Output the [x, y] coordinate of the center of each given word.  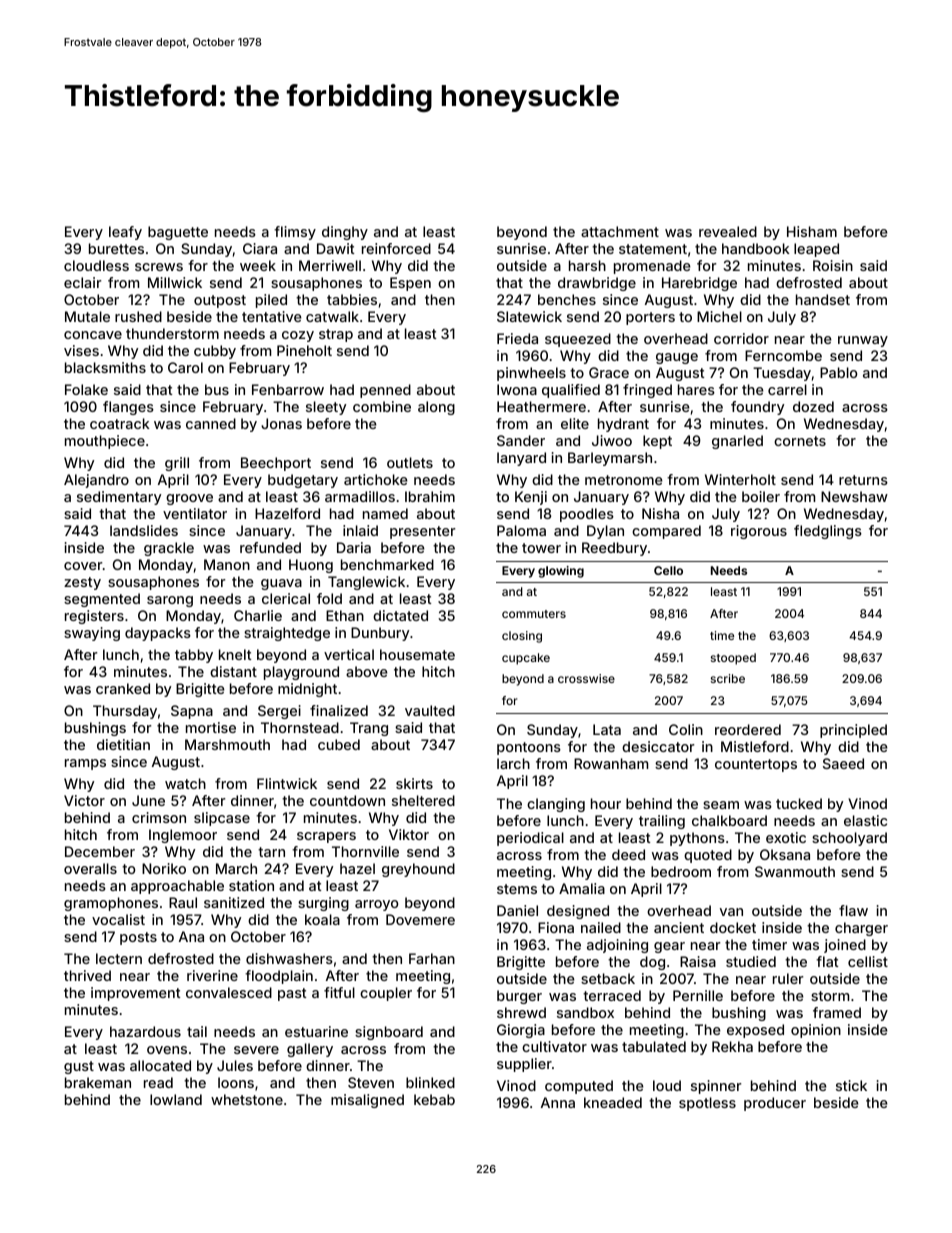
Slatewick [529, 316]
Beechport [276, 464]
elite [575, 423]
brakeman [98, 1082]
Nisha [660, 513]
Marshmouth [227, 744]
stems [517, 889]
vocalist [118, 919]
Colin [686, 729]
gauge [677, 358]
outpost [220, 301]
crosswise [586, 678]
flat [827, 961]
